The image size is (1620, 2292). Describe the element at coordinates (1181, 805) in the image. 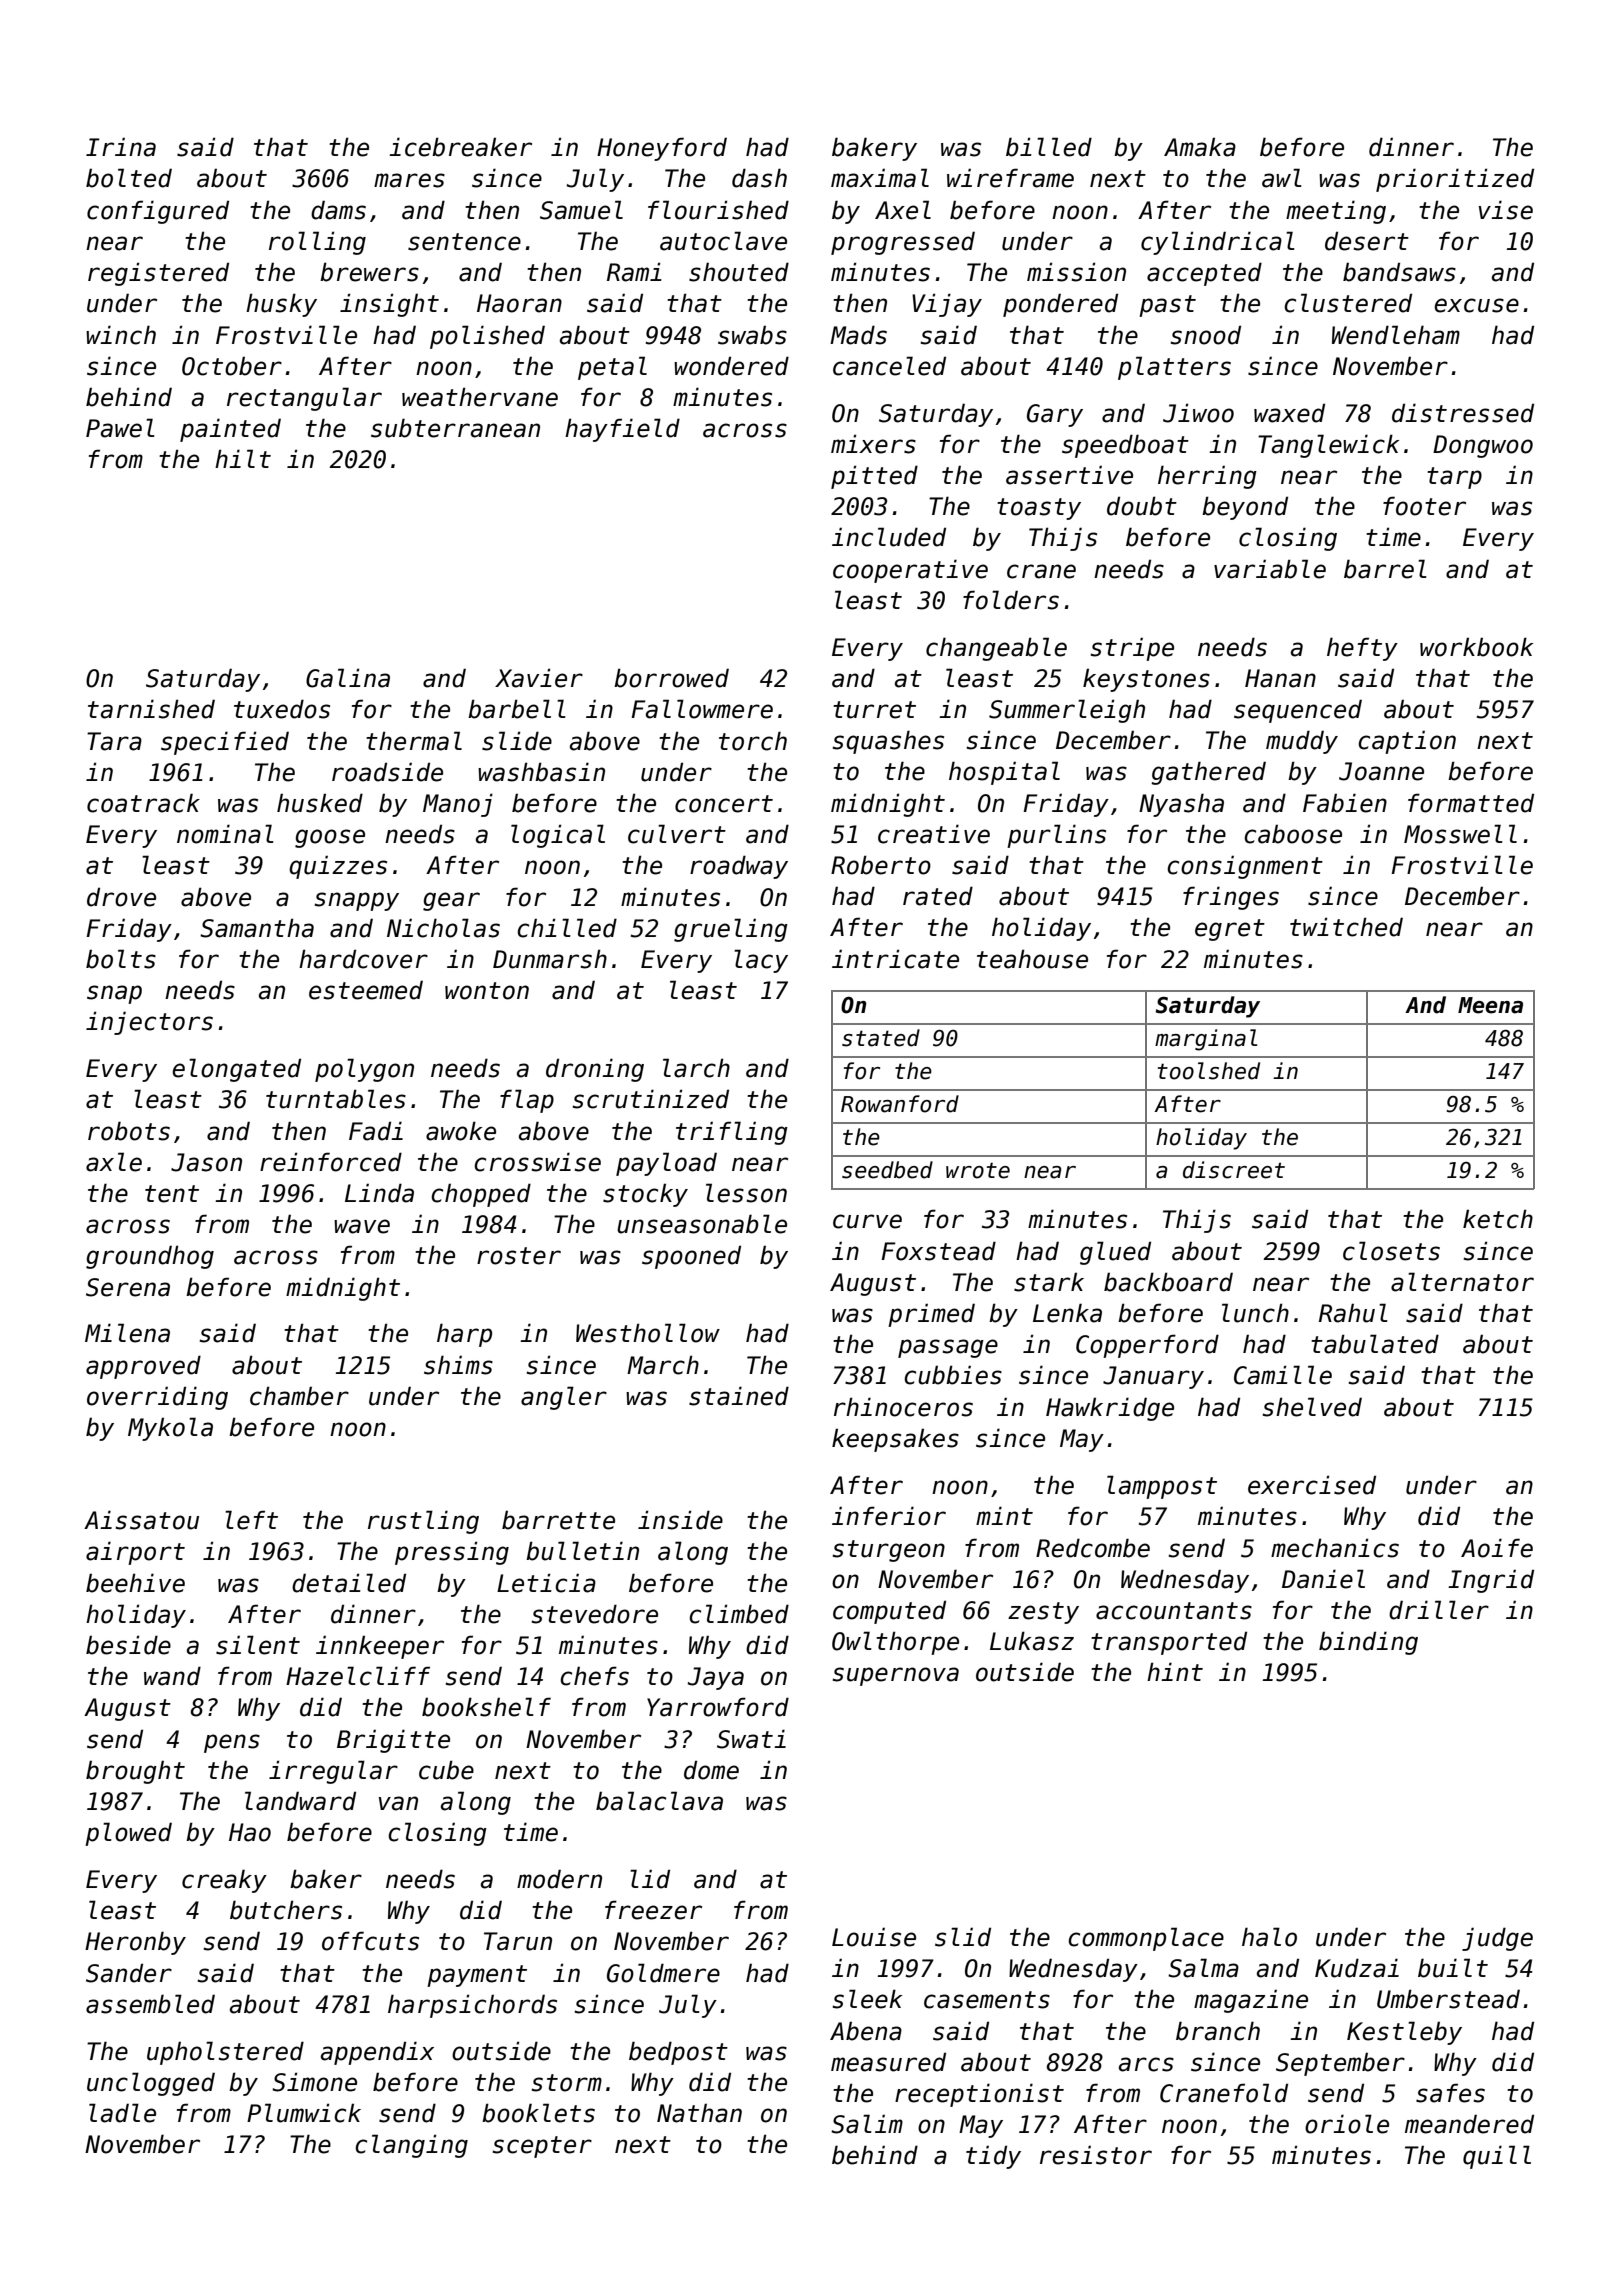

I see `Nyasha` at that location.
